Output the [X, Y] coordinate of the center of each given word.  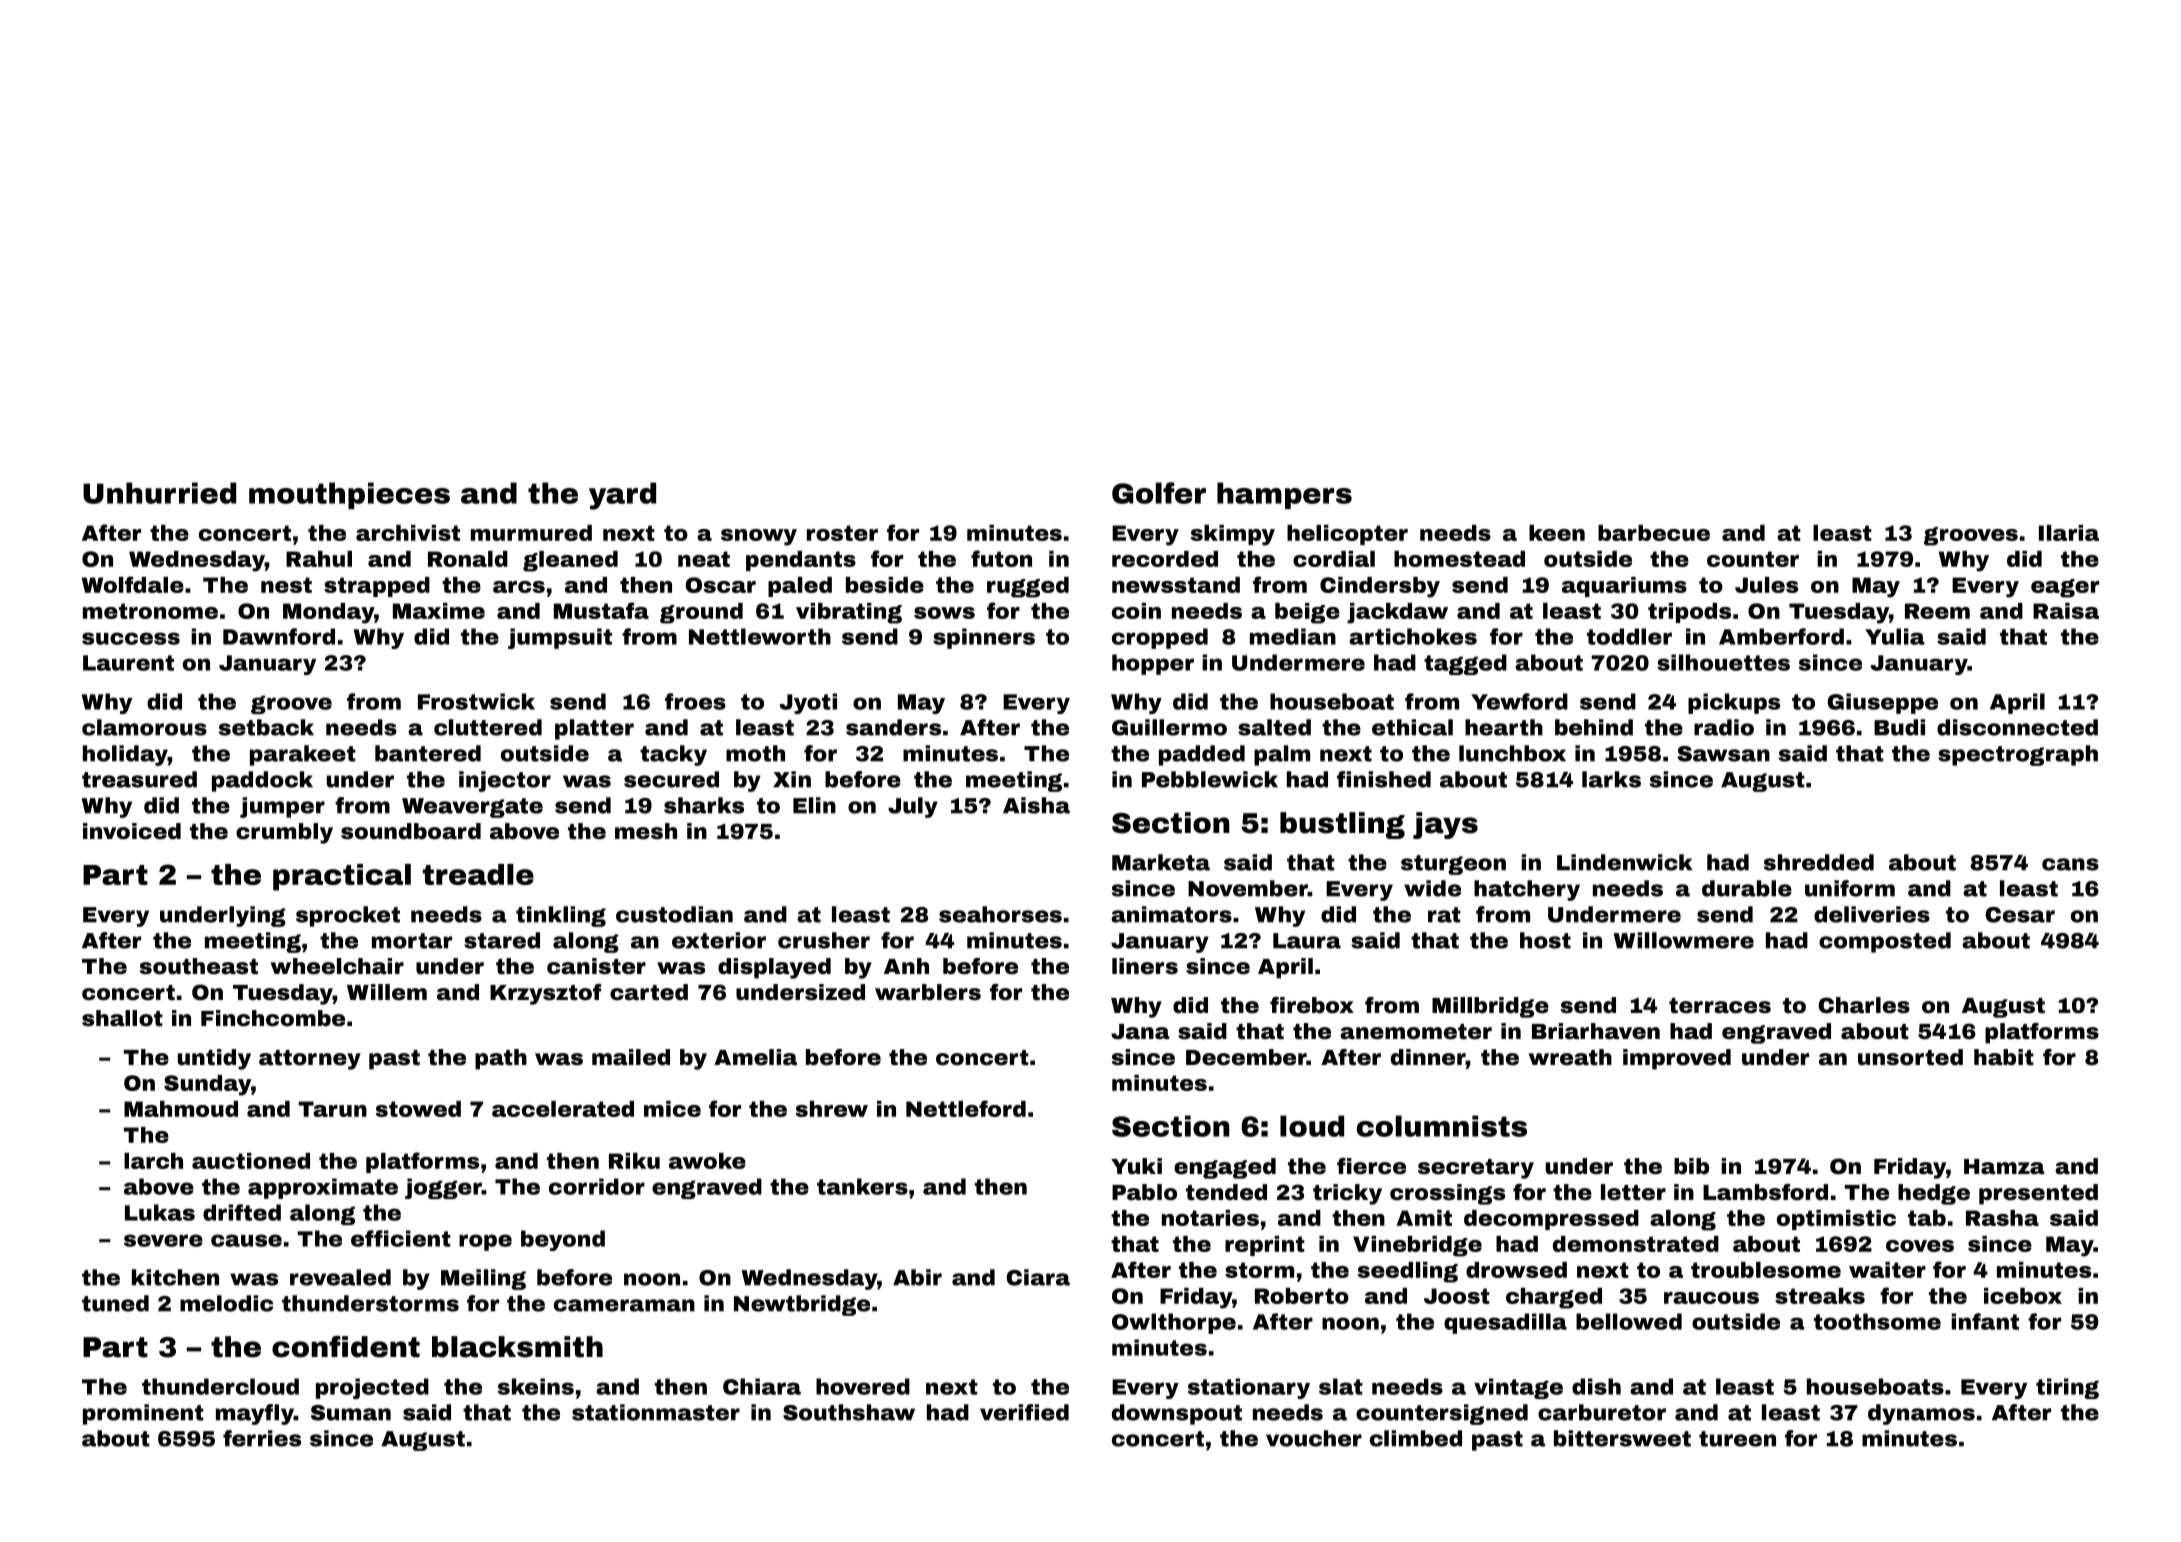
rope [485, 1242]
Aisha [1036, 805]
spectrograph [2018, 755]
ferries [262, 1438]
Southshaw [849, 1412]
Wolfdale [133, 584]
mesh [646, 831]
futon [1001, 558]
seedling [1408, 1272]
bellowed [1629, 1321]
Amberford [1781, 636]
